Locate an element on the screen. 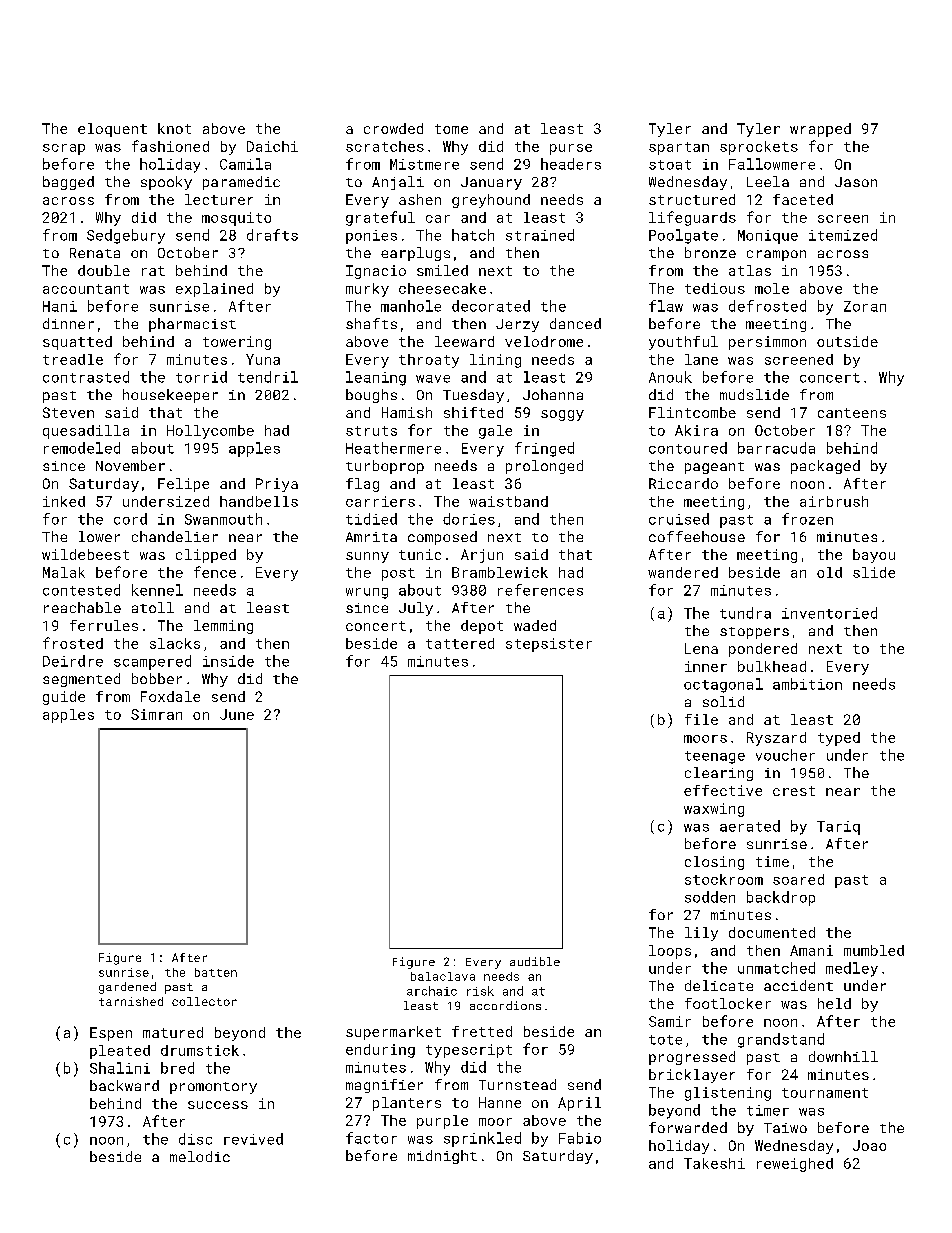  inventoried is located at coordinates (829, 613).
